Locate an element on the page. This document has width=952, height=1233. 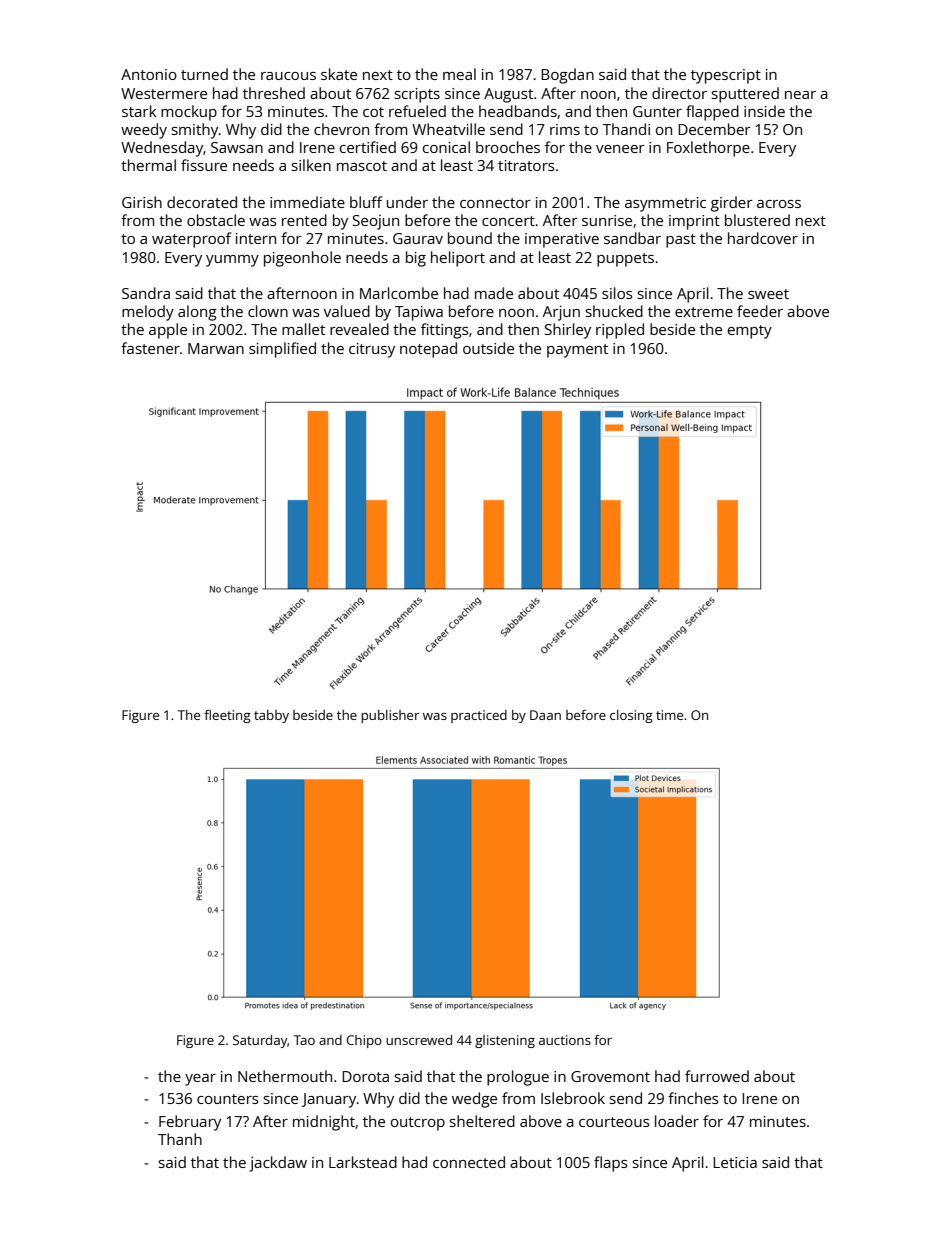
meal is located at coordinates (459, 74).
